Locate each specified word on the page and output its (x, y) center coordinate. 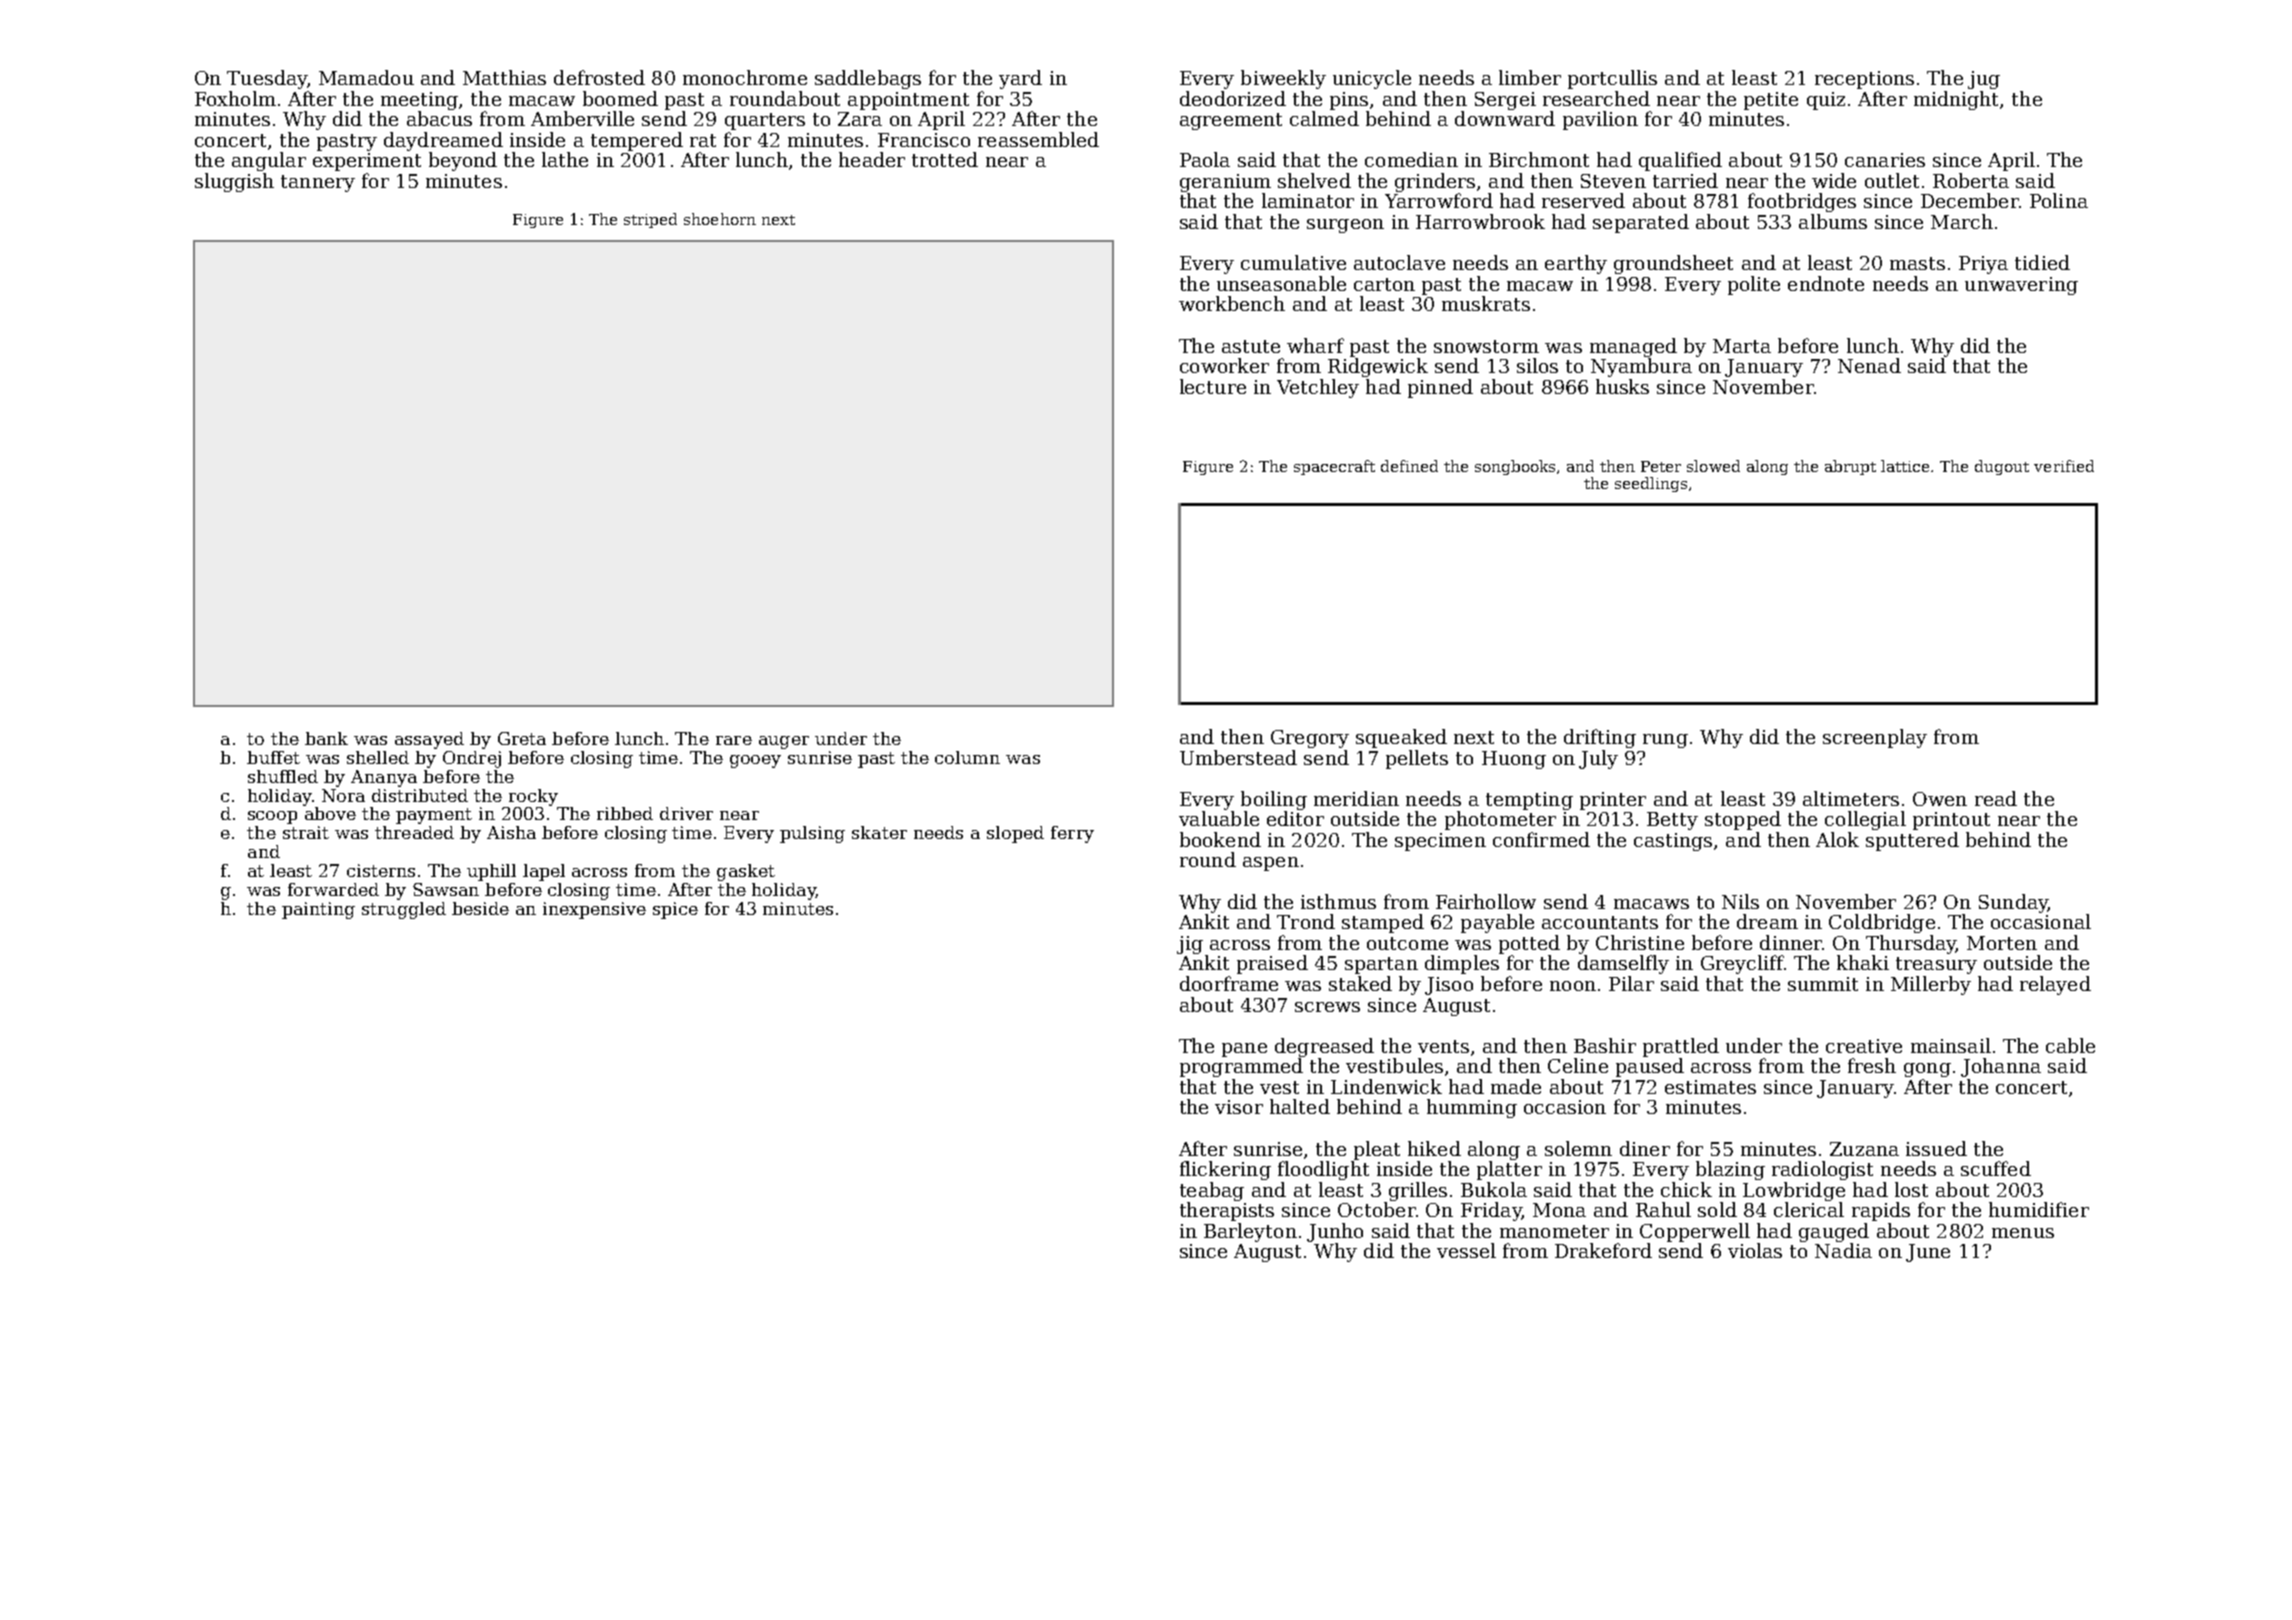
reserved (1583, 200)
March (1962, 221)
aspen (1271, 864)
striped (650, 220)
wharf (1315, 345)
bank (326, 738)
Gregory (1310, 739)
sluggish (234, 182)
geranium (1225, 183)
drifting (1600, 738)
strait (306, 832)
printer (1613, 801)
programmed (1241, 1067)
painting (318, 910)
